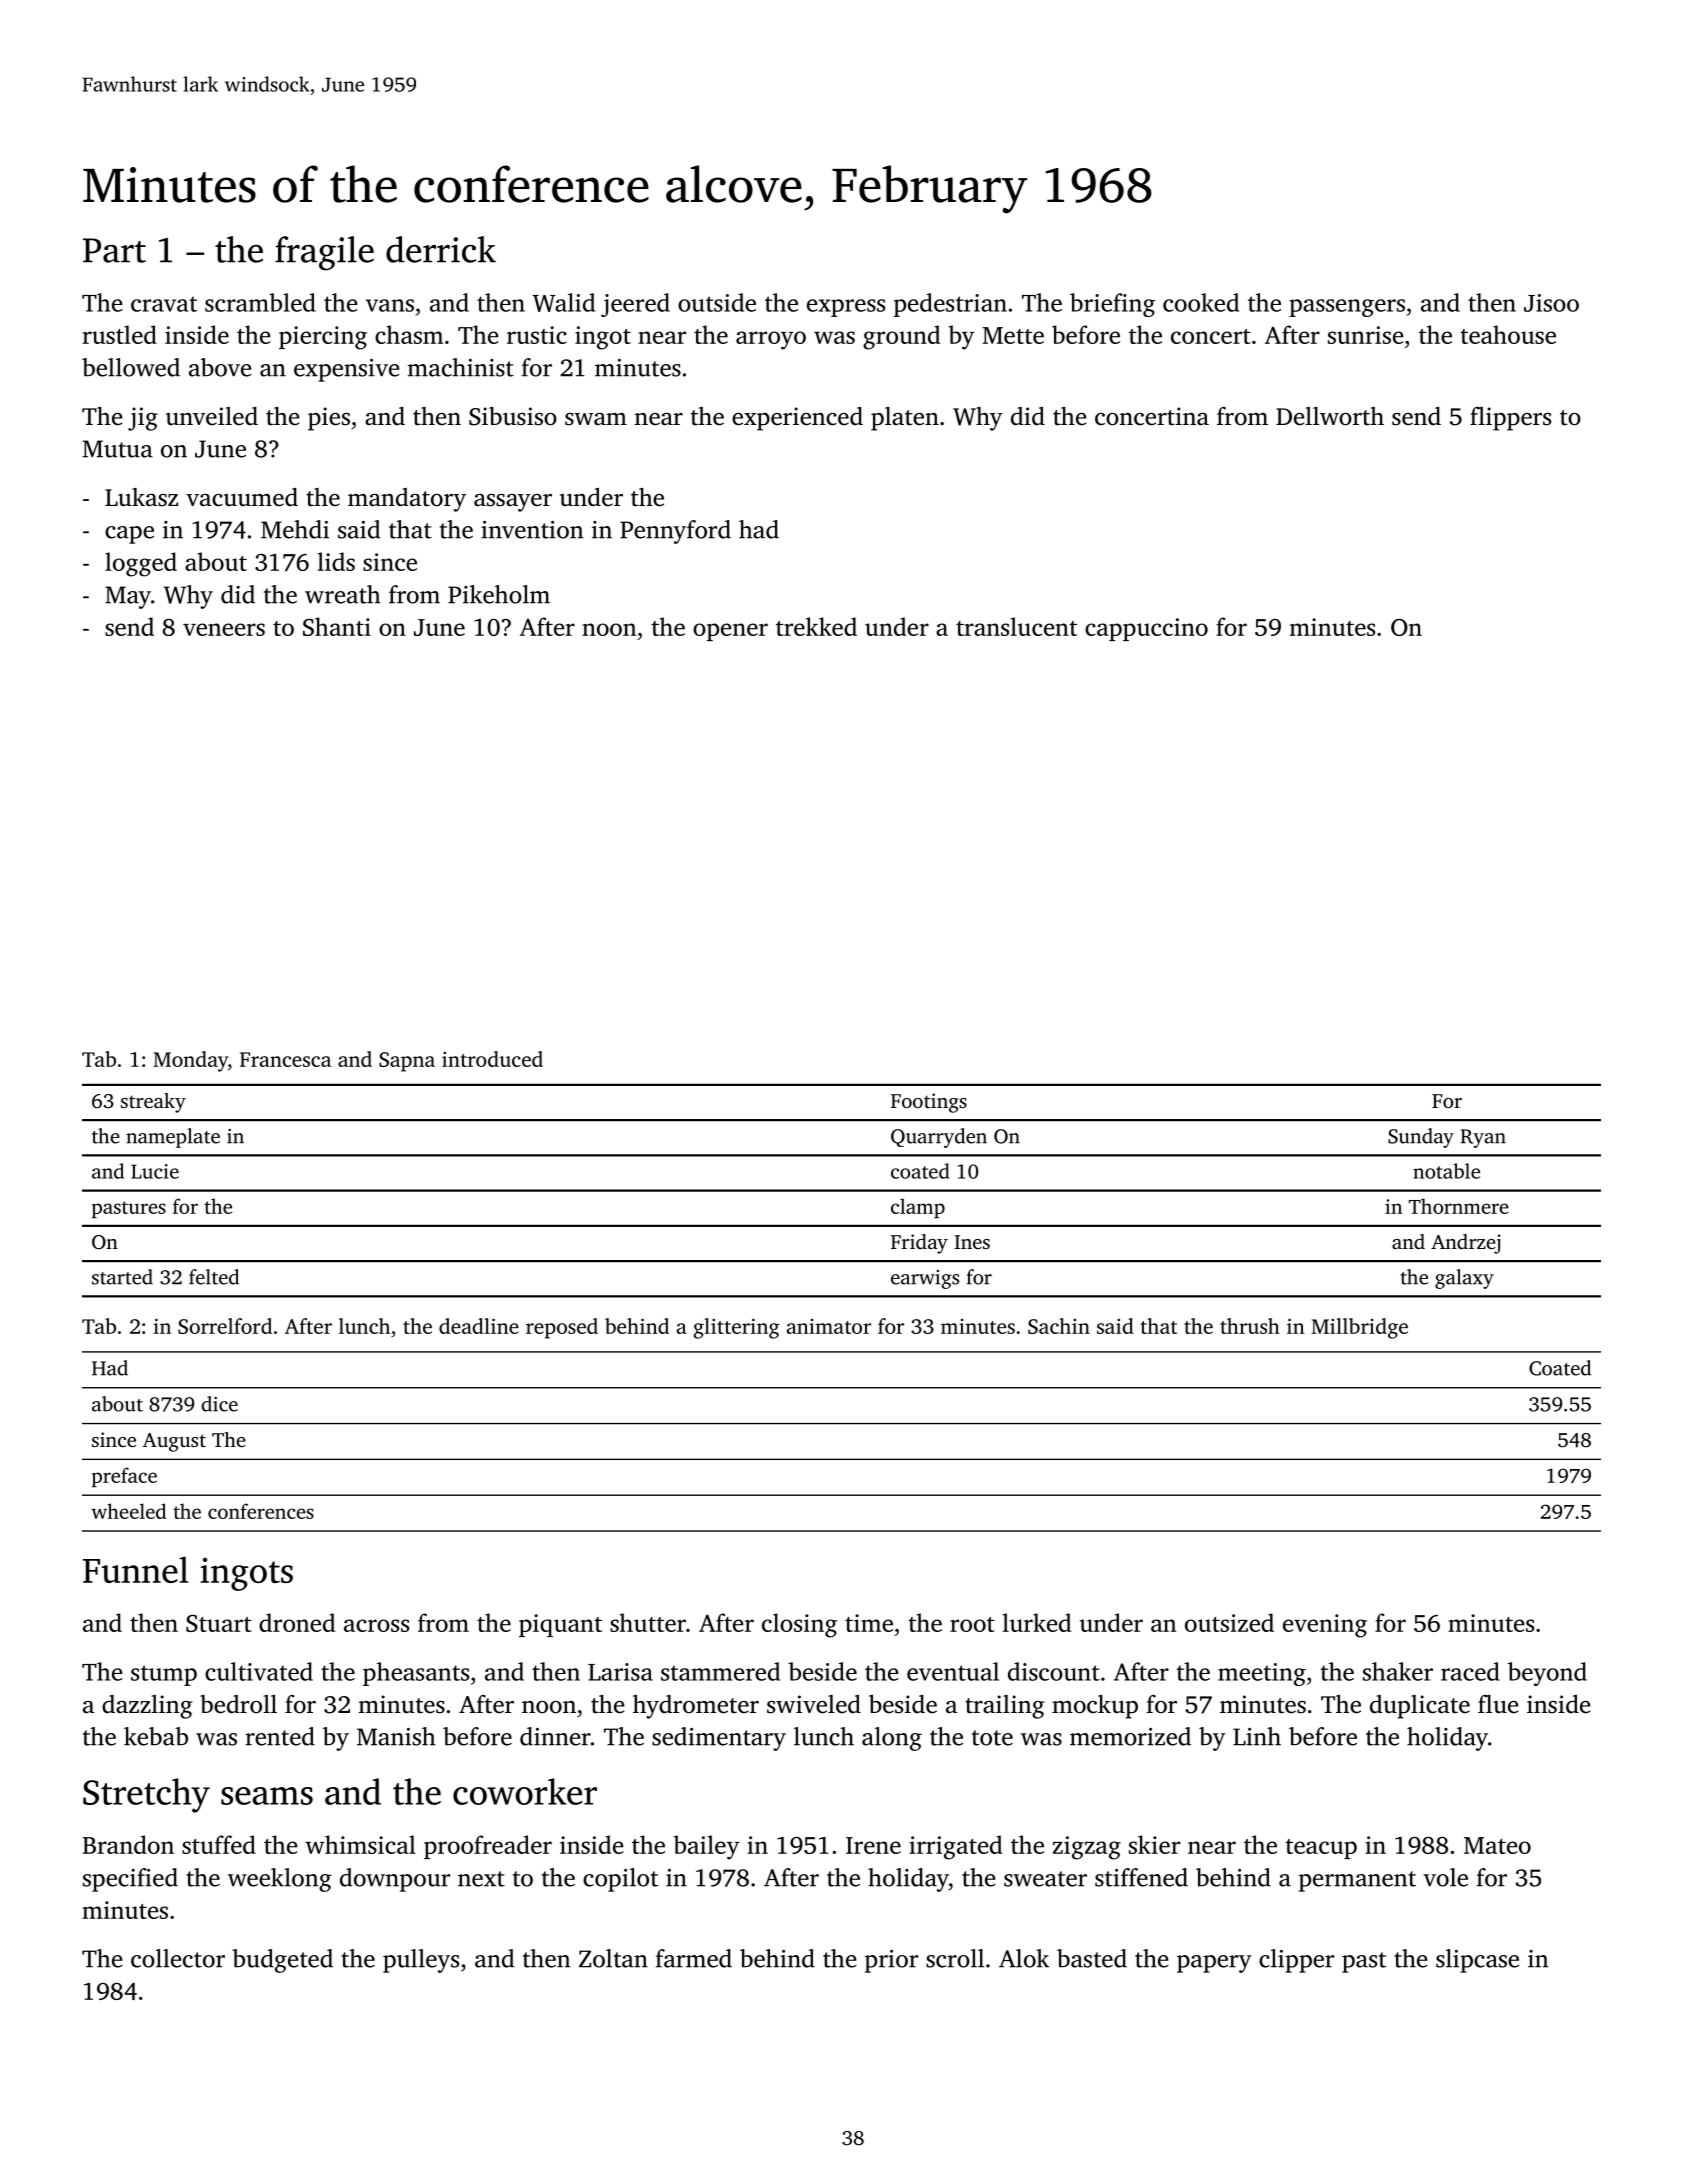 The width and height of the page is (1683, 2178). I want to click on pulleys, so click(421, 1961).
